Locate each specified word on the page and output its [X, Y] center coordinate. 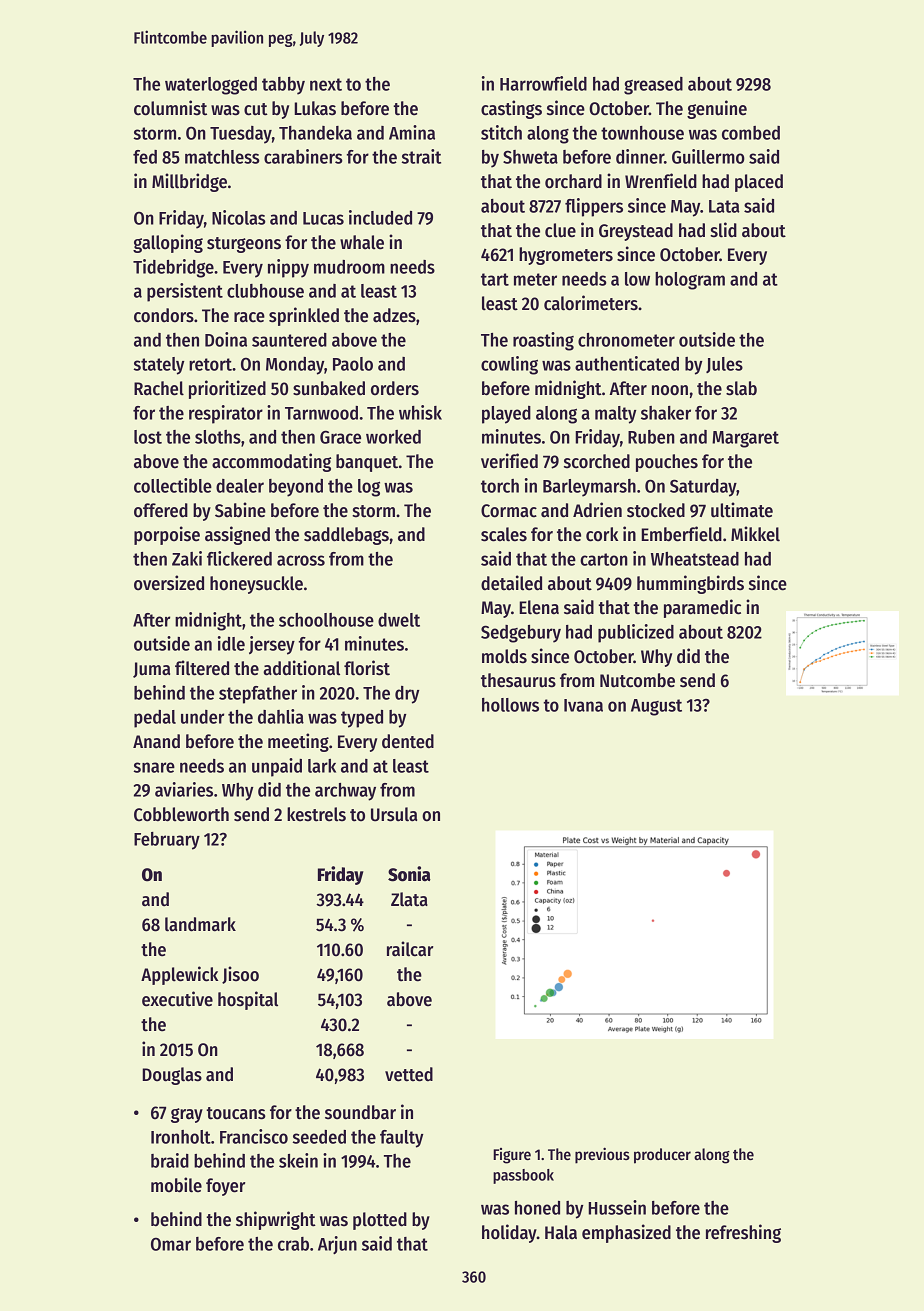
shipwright [276, 1220]
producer [662, 1156]
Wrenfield [661, 181]
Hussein [617, 1207]
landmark [200, 924]
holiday [509, 1233]
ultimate [742, 510]
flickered [239, 558]
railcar [410, 949]
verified [509, 461]
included [380, 217]
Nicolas [239, 217]
